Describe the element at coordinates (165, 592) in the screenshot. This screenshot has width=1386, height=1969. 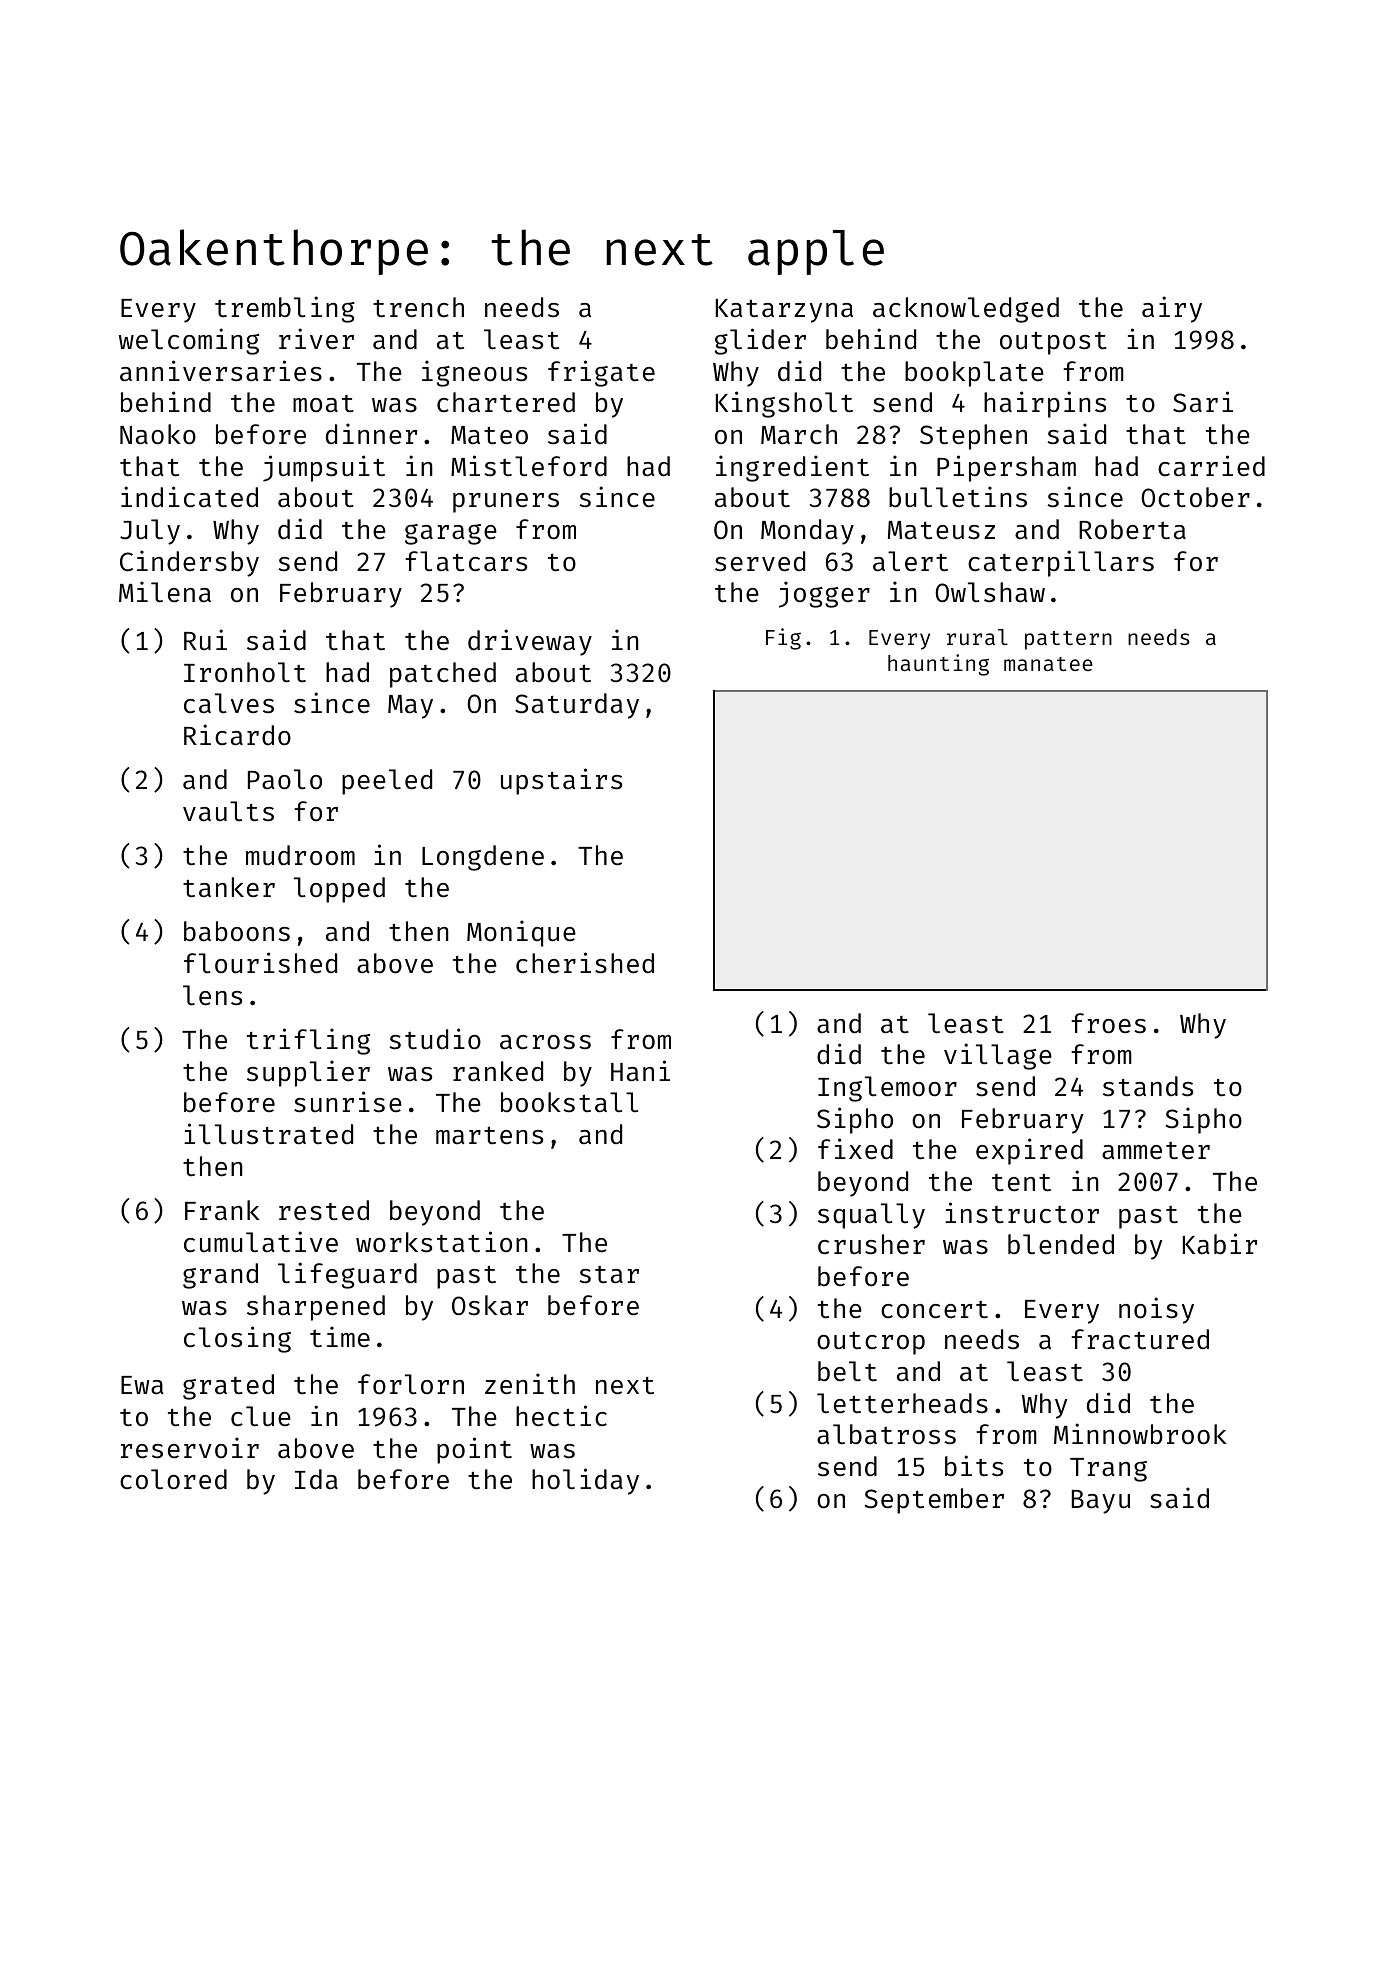
I see `Milena` at that location.
